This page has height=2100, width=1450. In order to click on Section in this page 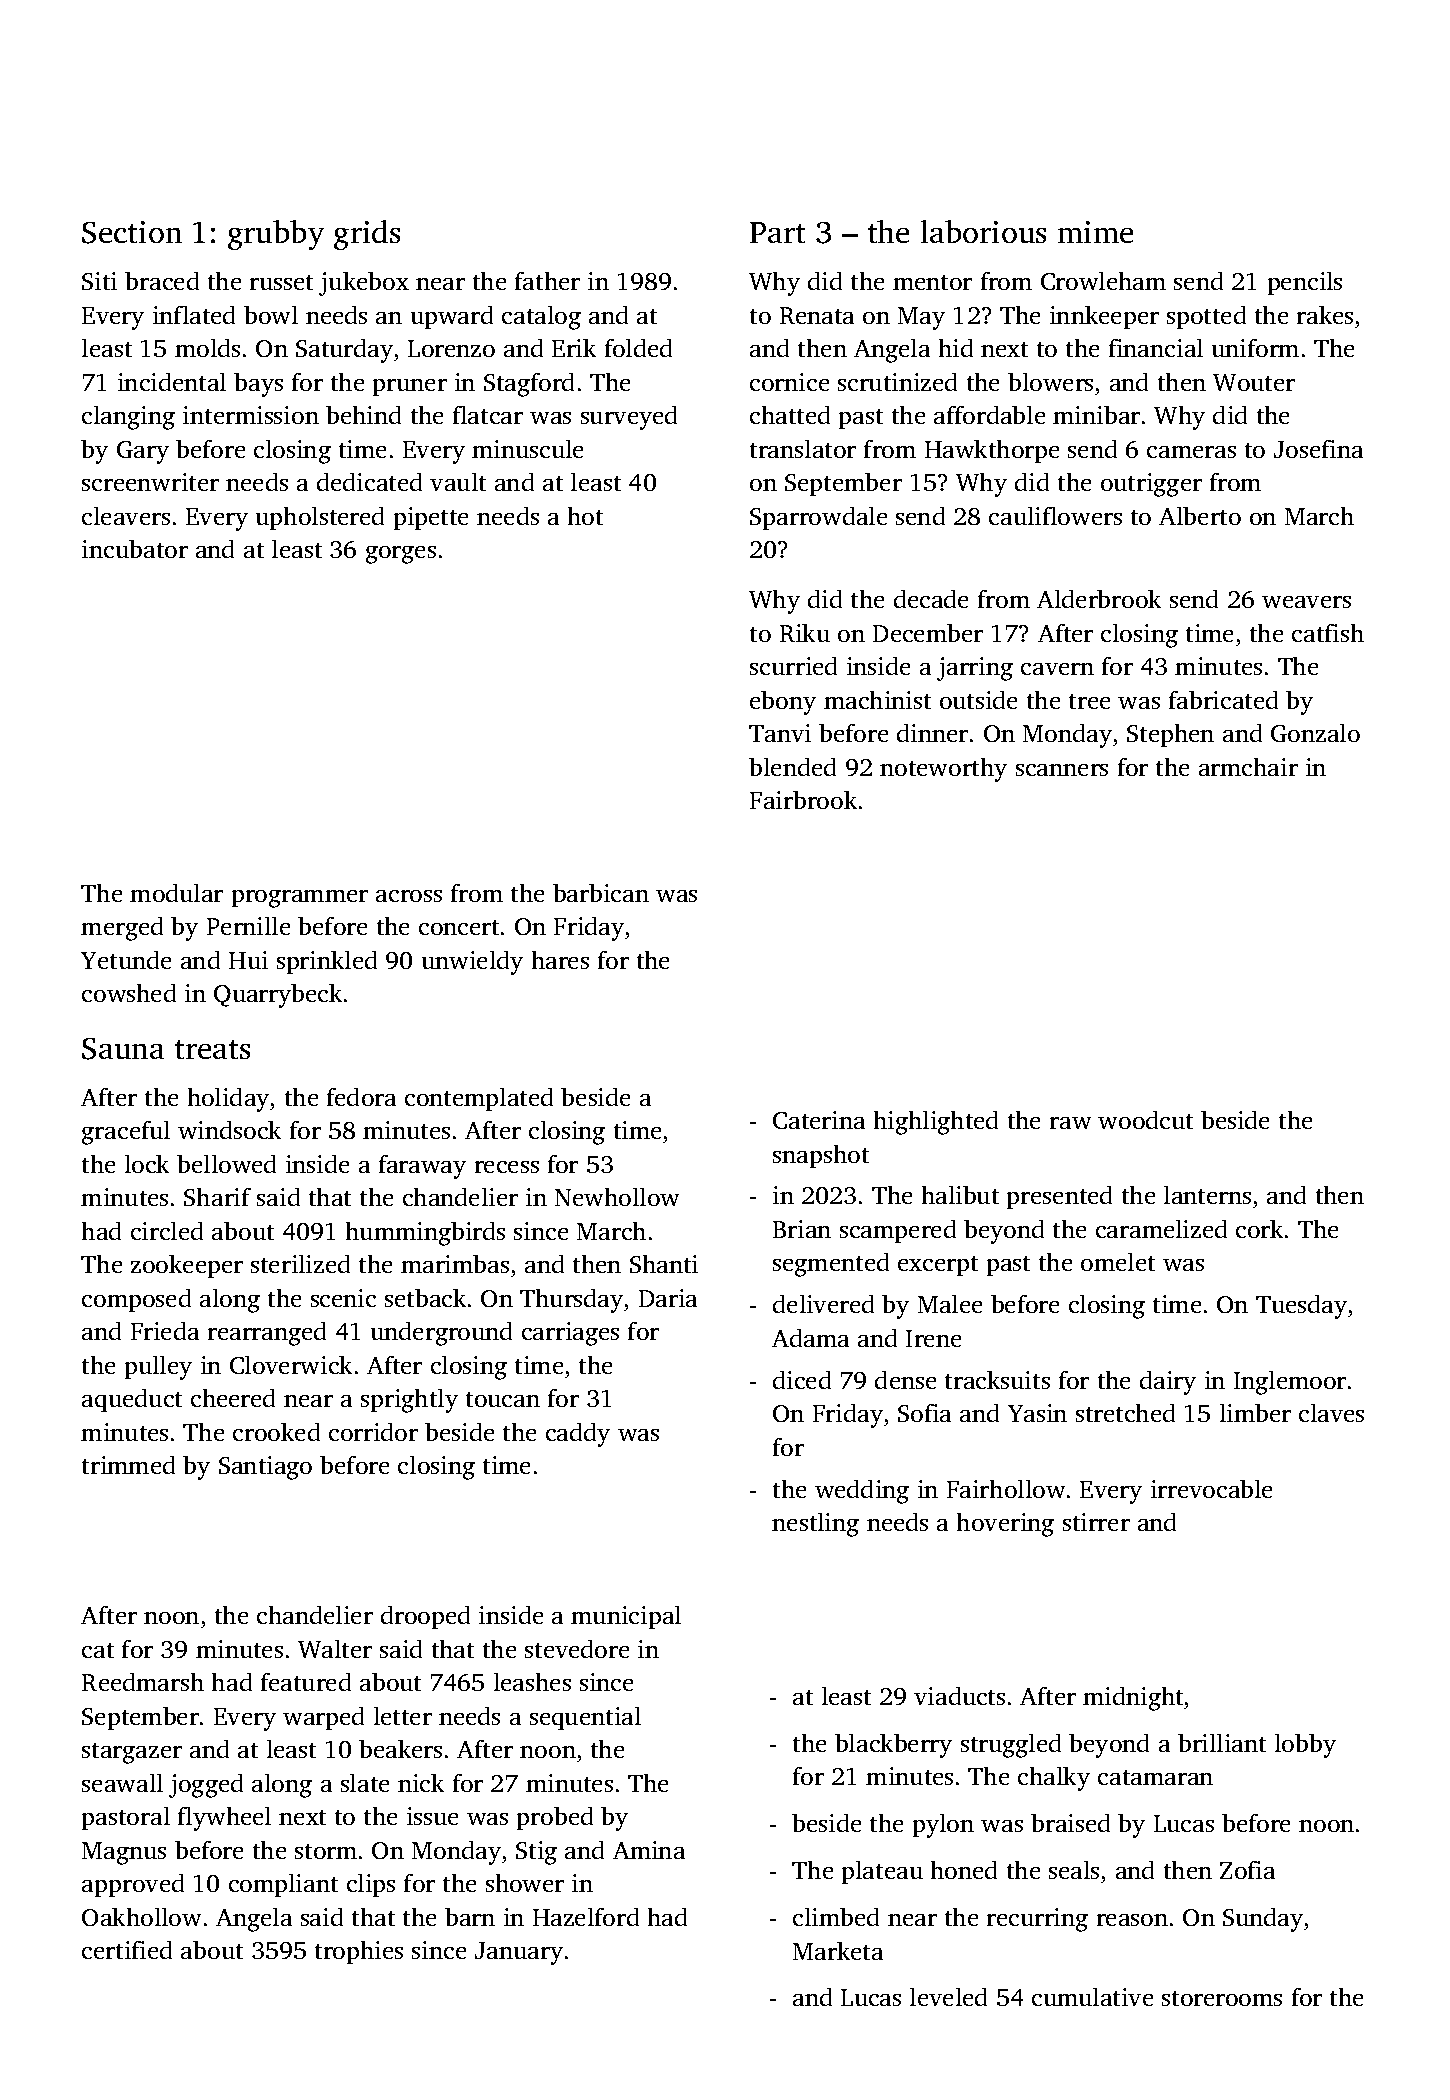, I will do `click(132, 232)`.
